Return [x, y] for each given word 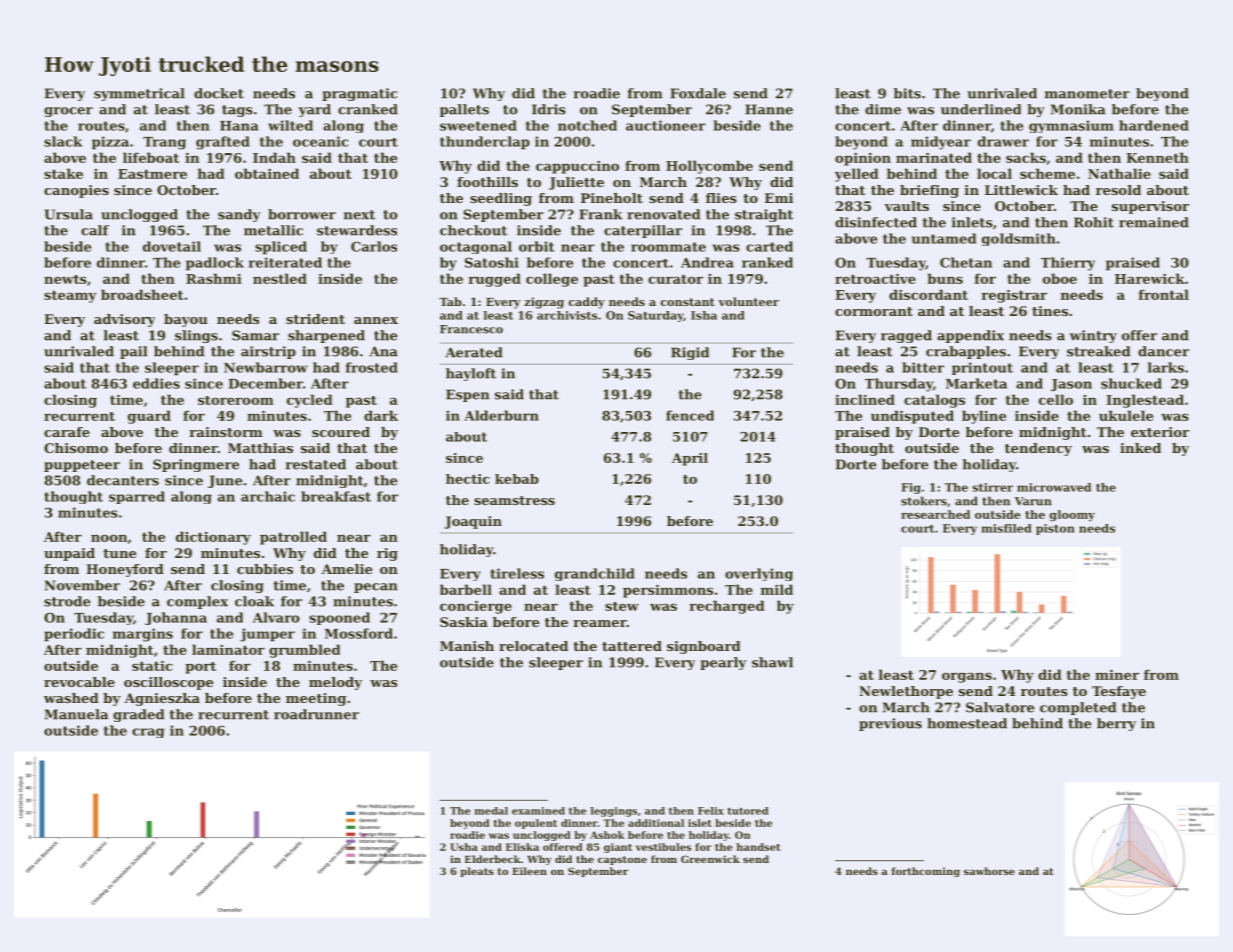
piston [1055, 529]
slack [63, 141]
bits [907, 93]
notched [587, 125]
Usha [464, 847]
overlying [759, 574]
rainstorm [226, 432]
